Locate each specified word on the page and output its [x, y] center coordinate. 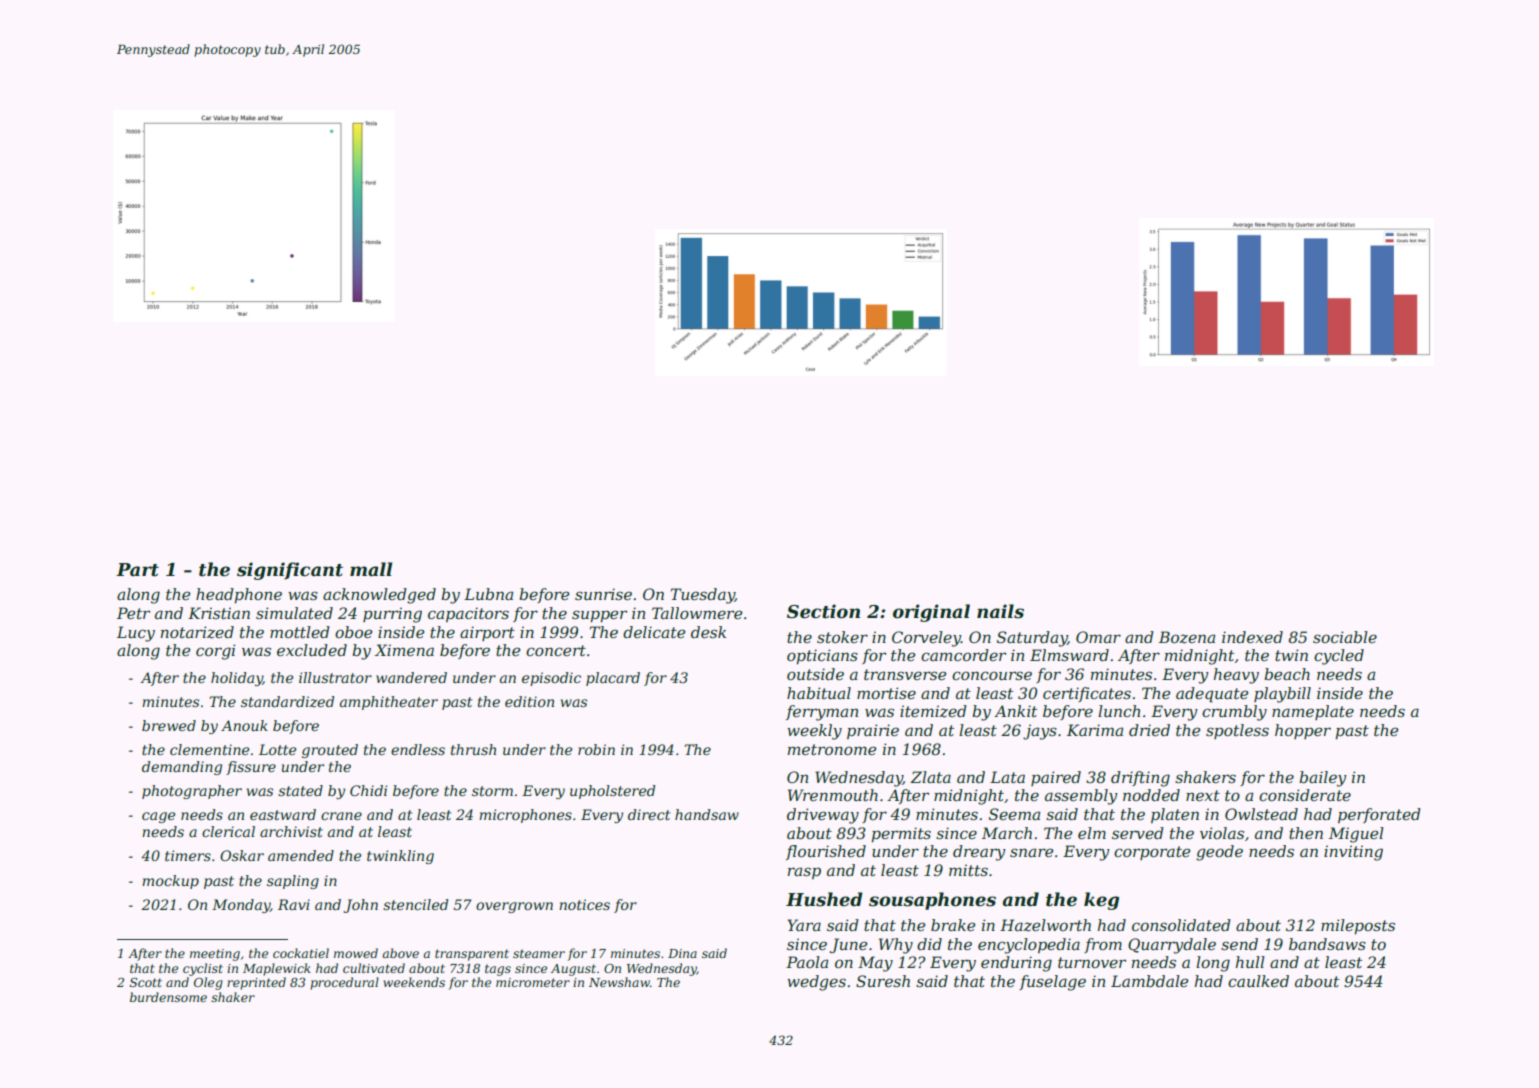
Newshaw [619, 982]
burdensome [168, 997]
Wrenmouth [833, 795]
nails [1000, 611]
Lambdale [1149, 981]
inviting [1353, 853]
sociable [1345, 637]
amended [301, 855]
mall [371, 569]
